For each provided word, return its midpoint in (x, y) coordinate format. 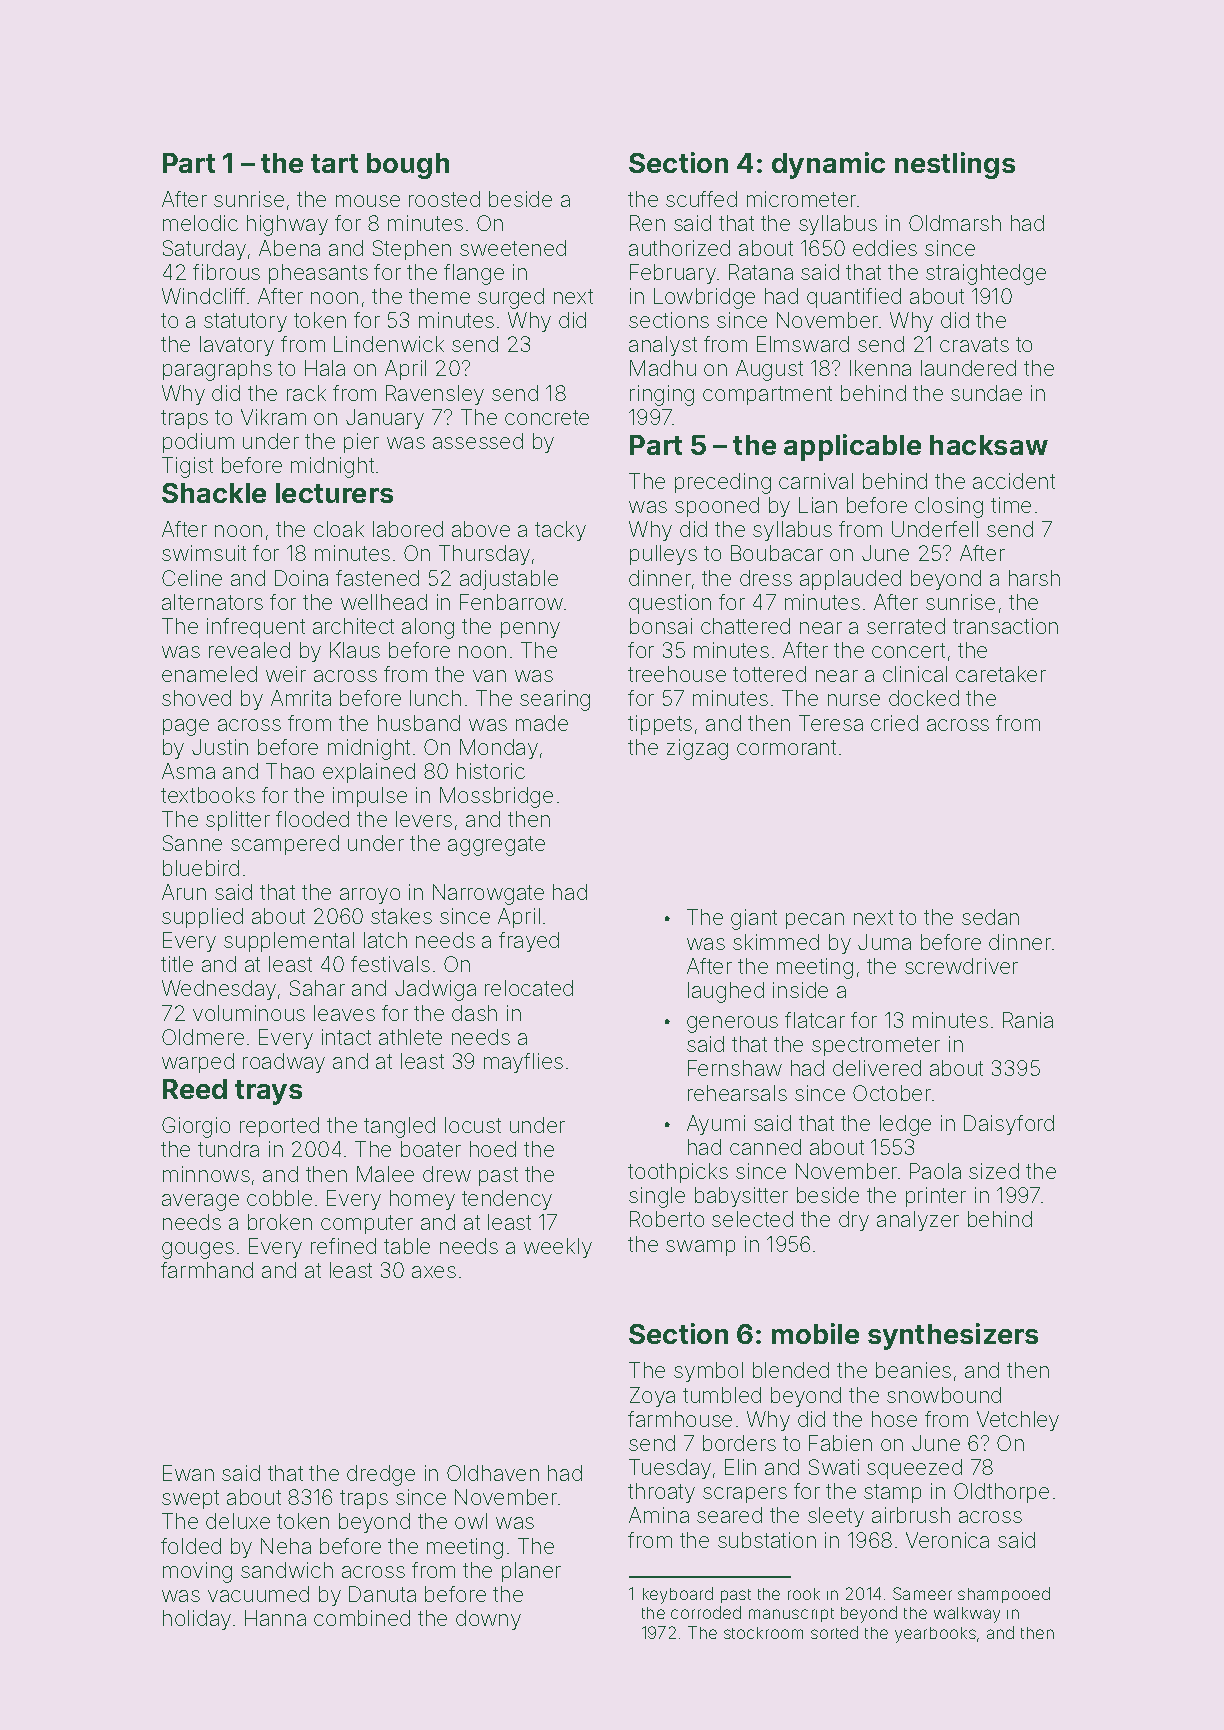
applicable (852, 447)
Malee (385, 1174)
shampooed (1004, 1595)
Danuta (382, 1594)
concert (908, 650)
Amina (659, 1515)
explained (369, 773)
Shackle (214, 493)
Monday (499, 749)
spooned (717, 507)
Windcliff (203, 296)
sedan (990, 917)
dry (854, 1221)
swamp (700, 1248)
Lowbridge (704, 298)
